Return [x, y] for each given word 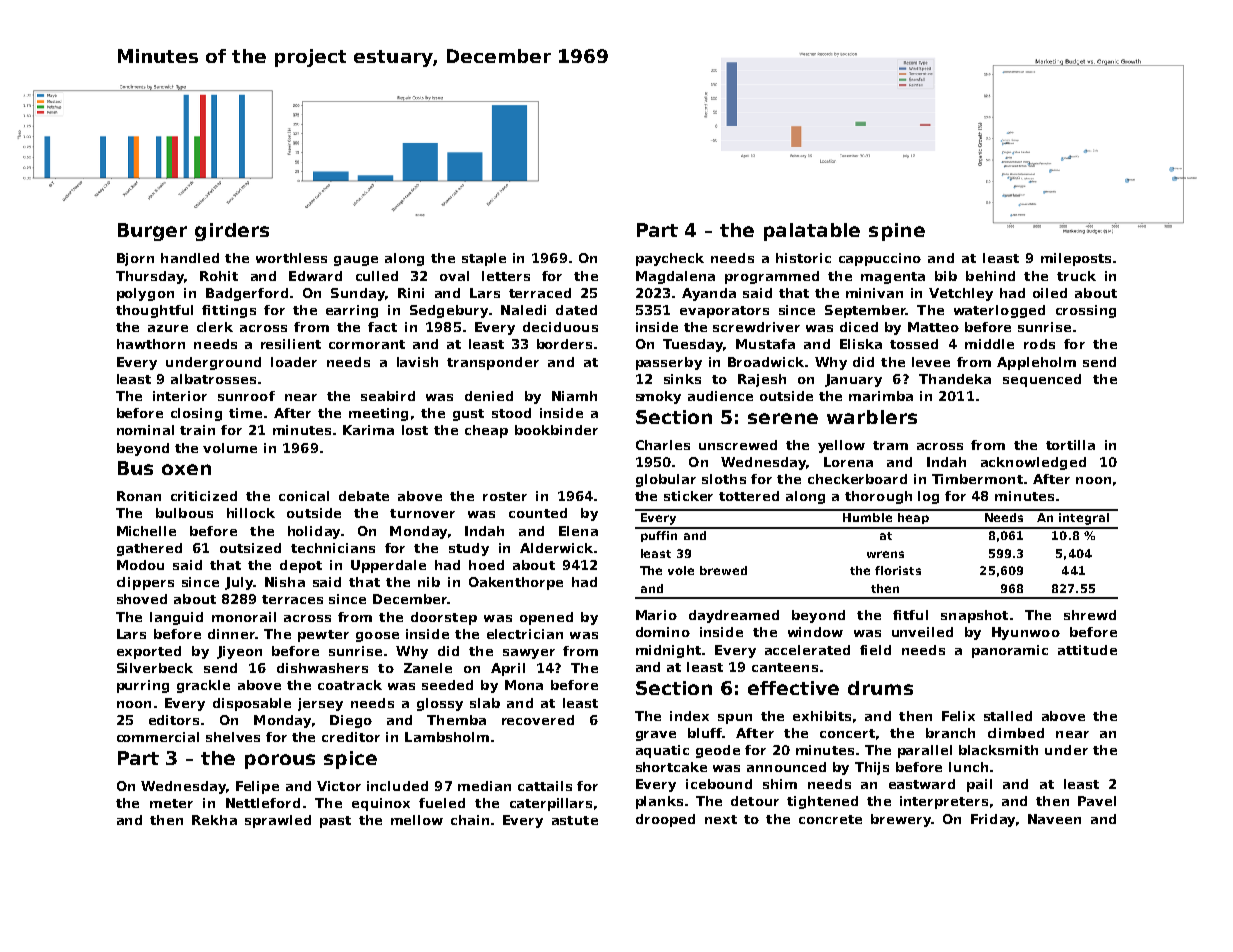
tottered [749, 496]
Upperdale [388, 566]
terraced [540, 293]
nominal [145, 430]
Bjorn [135, 259]
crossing [1086, 311]
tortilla [1070, 445]
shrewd [1090, 615]
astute [575, 820]
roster [505, 496]
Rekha [214, 820]
